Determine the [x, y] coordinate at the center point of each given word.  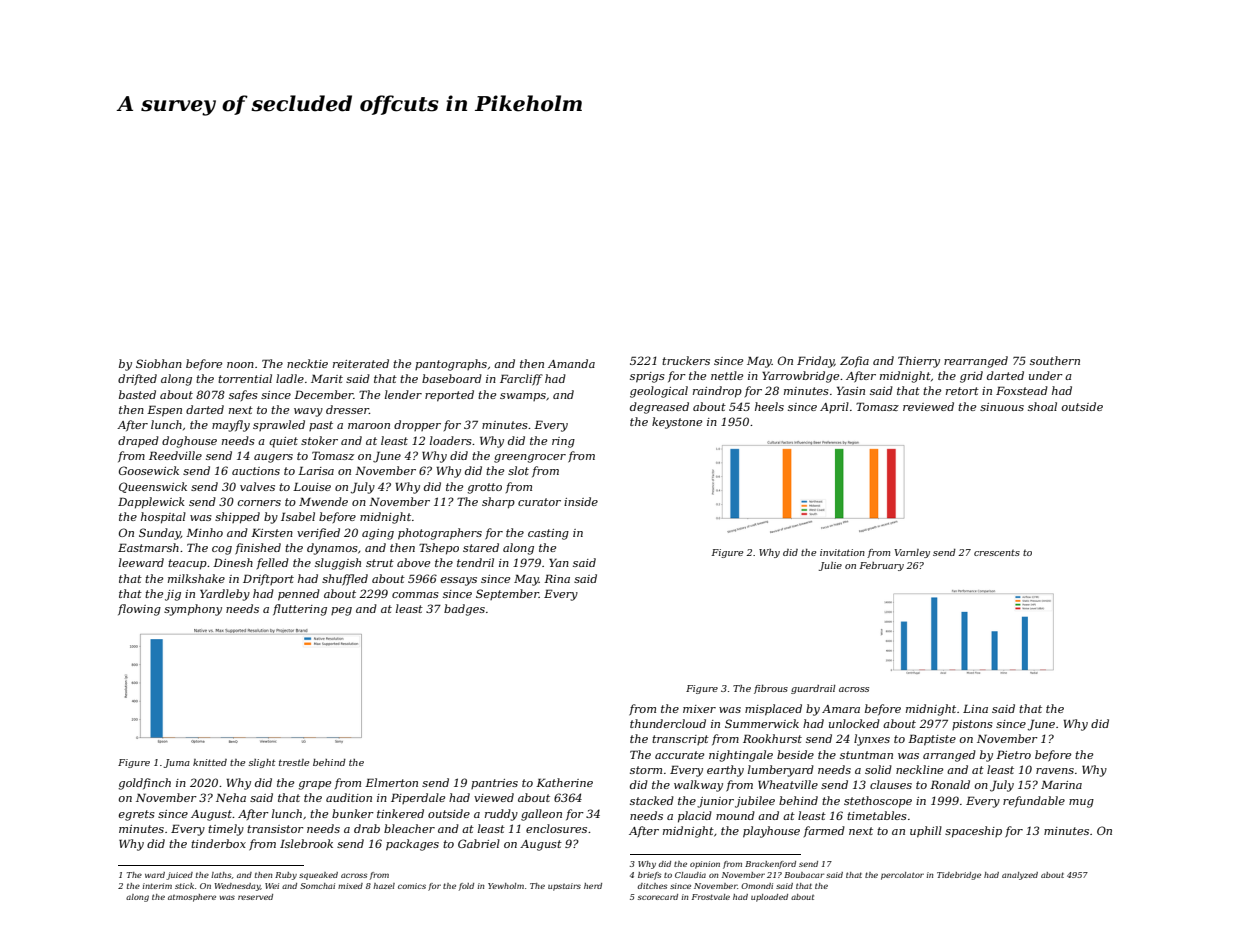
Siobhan [159, 363]
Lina [975, 708]
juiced [179, 876]
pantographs [451, 365]
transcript [680, 740]
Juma [177, 763]
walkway [698, 786]
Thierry [919, 362]
